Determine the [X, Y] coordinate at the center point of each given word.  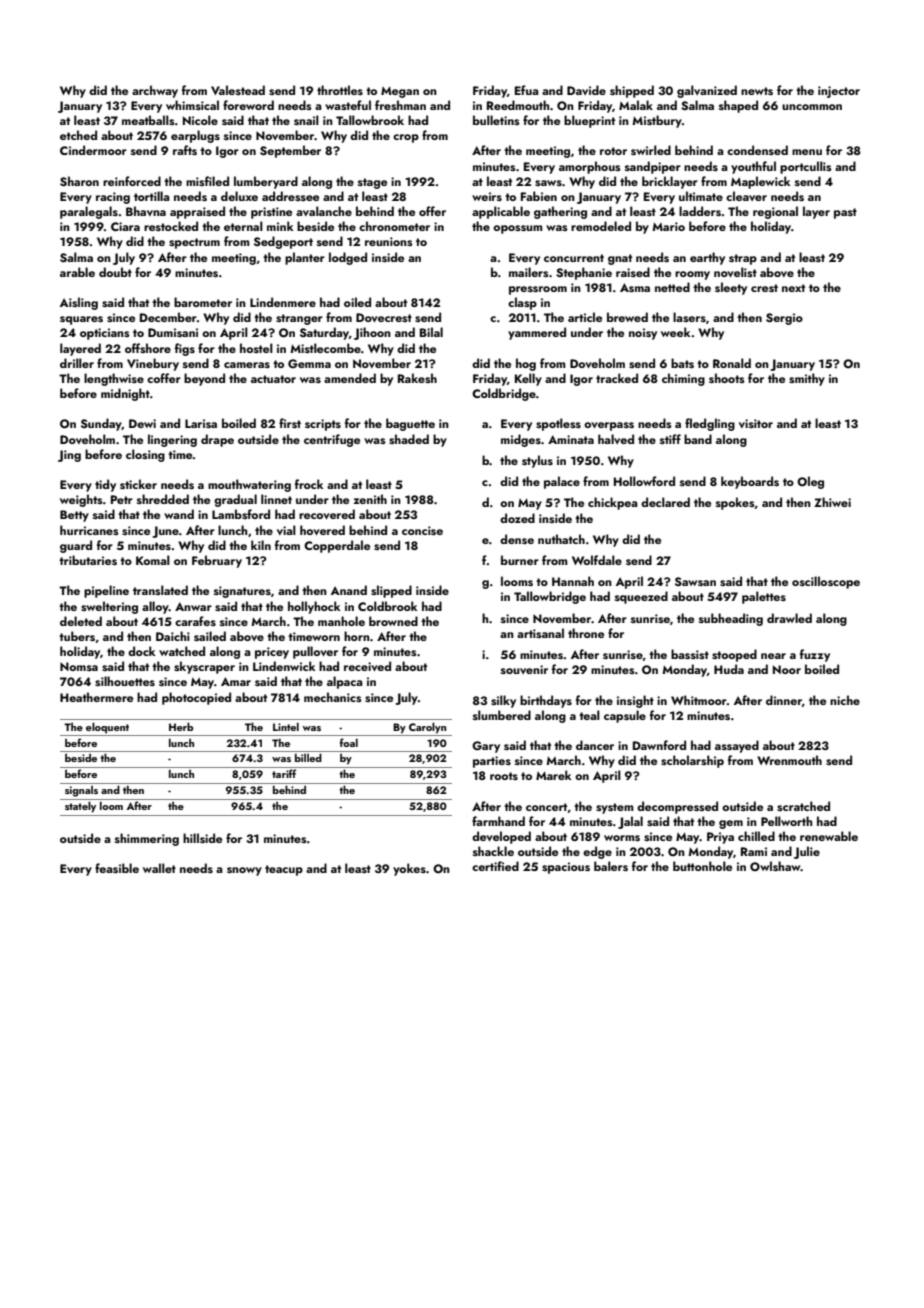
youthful [753, 167]
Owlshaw [775, 866]
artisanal [540, 633]
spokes [735, 503]
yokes [409, 869]
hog [526, 364]
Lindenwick [284, 666]
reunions [389, 241]
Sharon [79, 181]
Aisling [79, 303]
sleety [731, 288]
